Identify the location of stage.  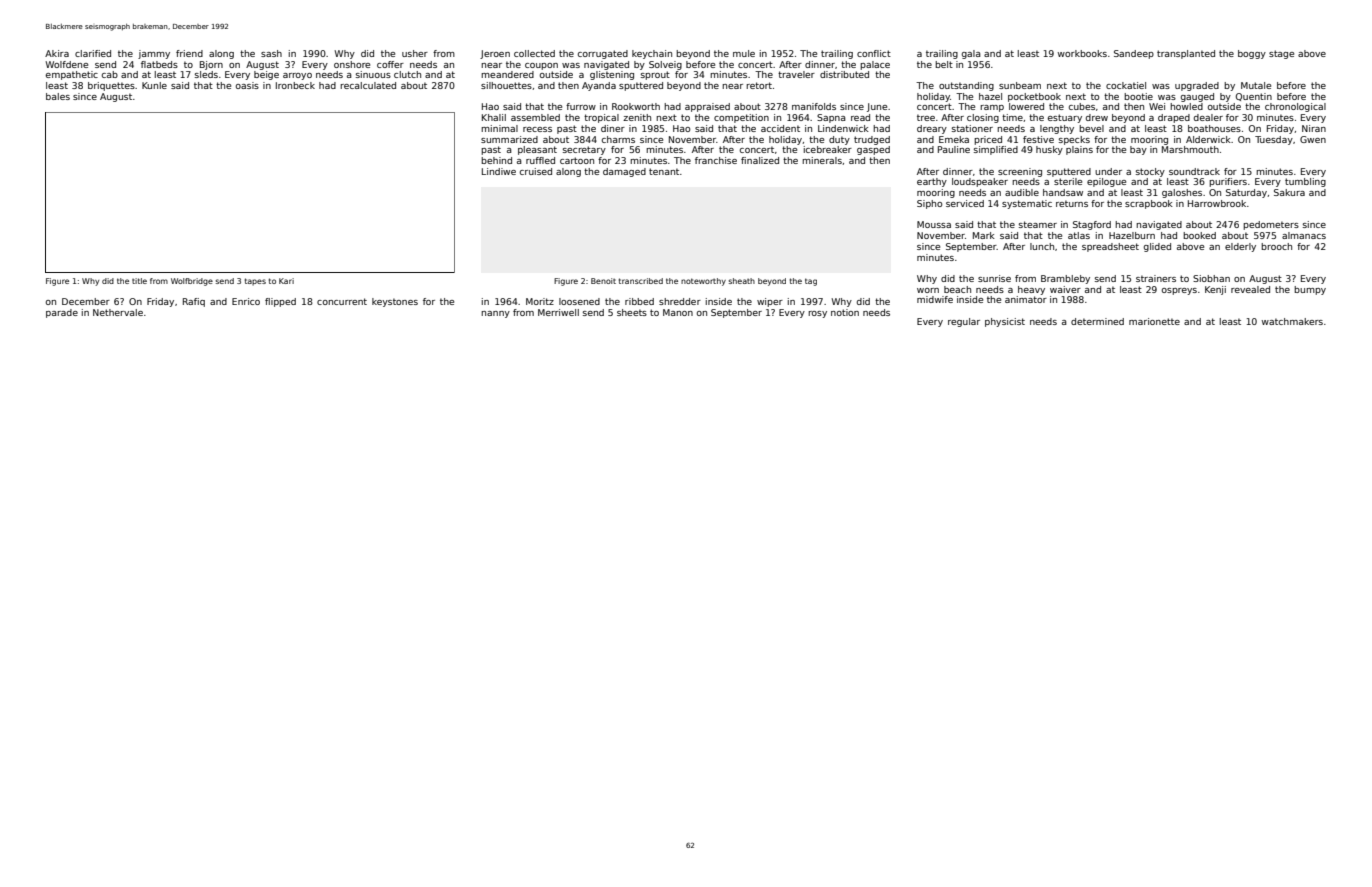
(1281, 54).
